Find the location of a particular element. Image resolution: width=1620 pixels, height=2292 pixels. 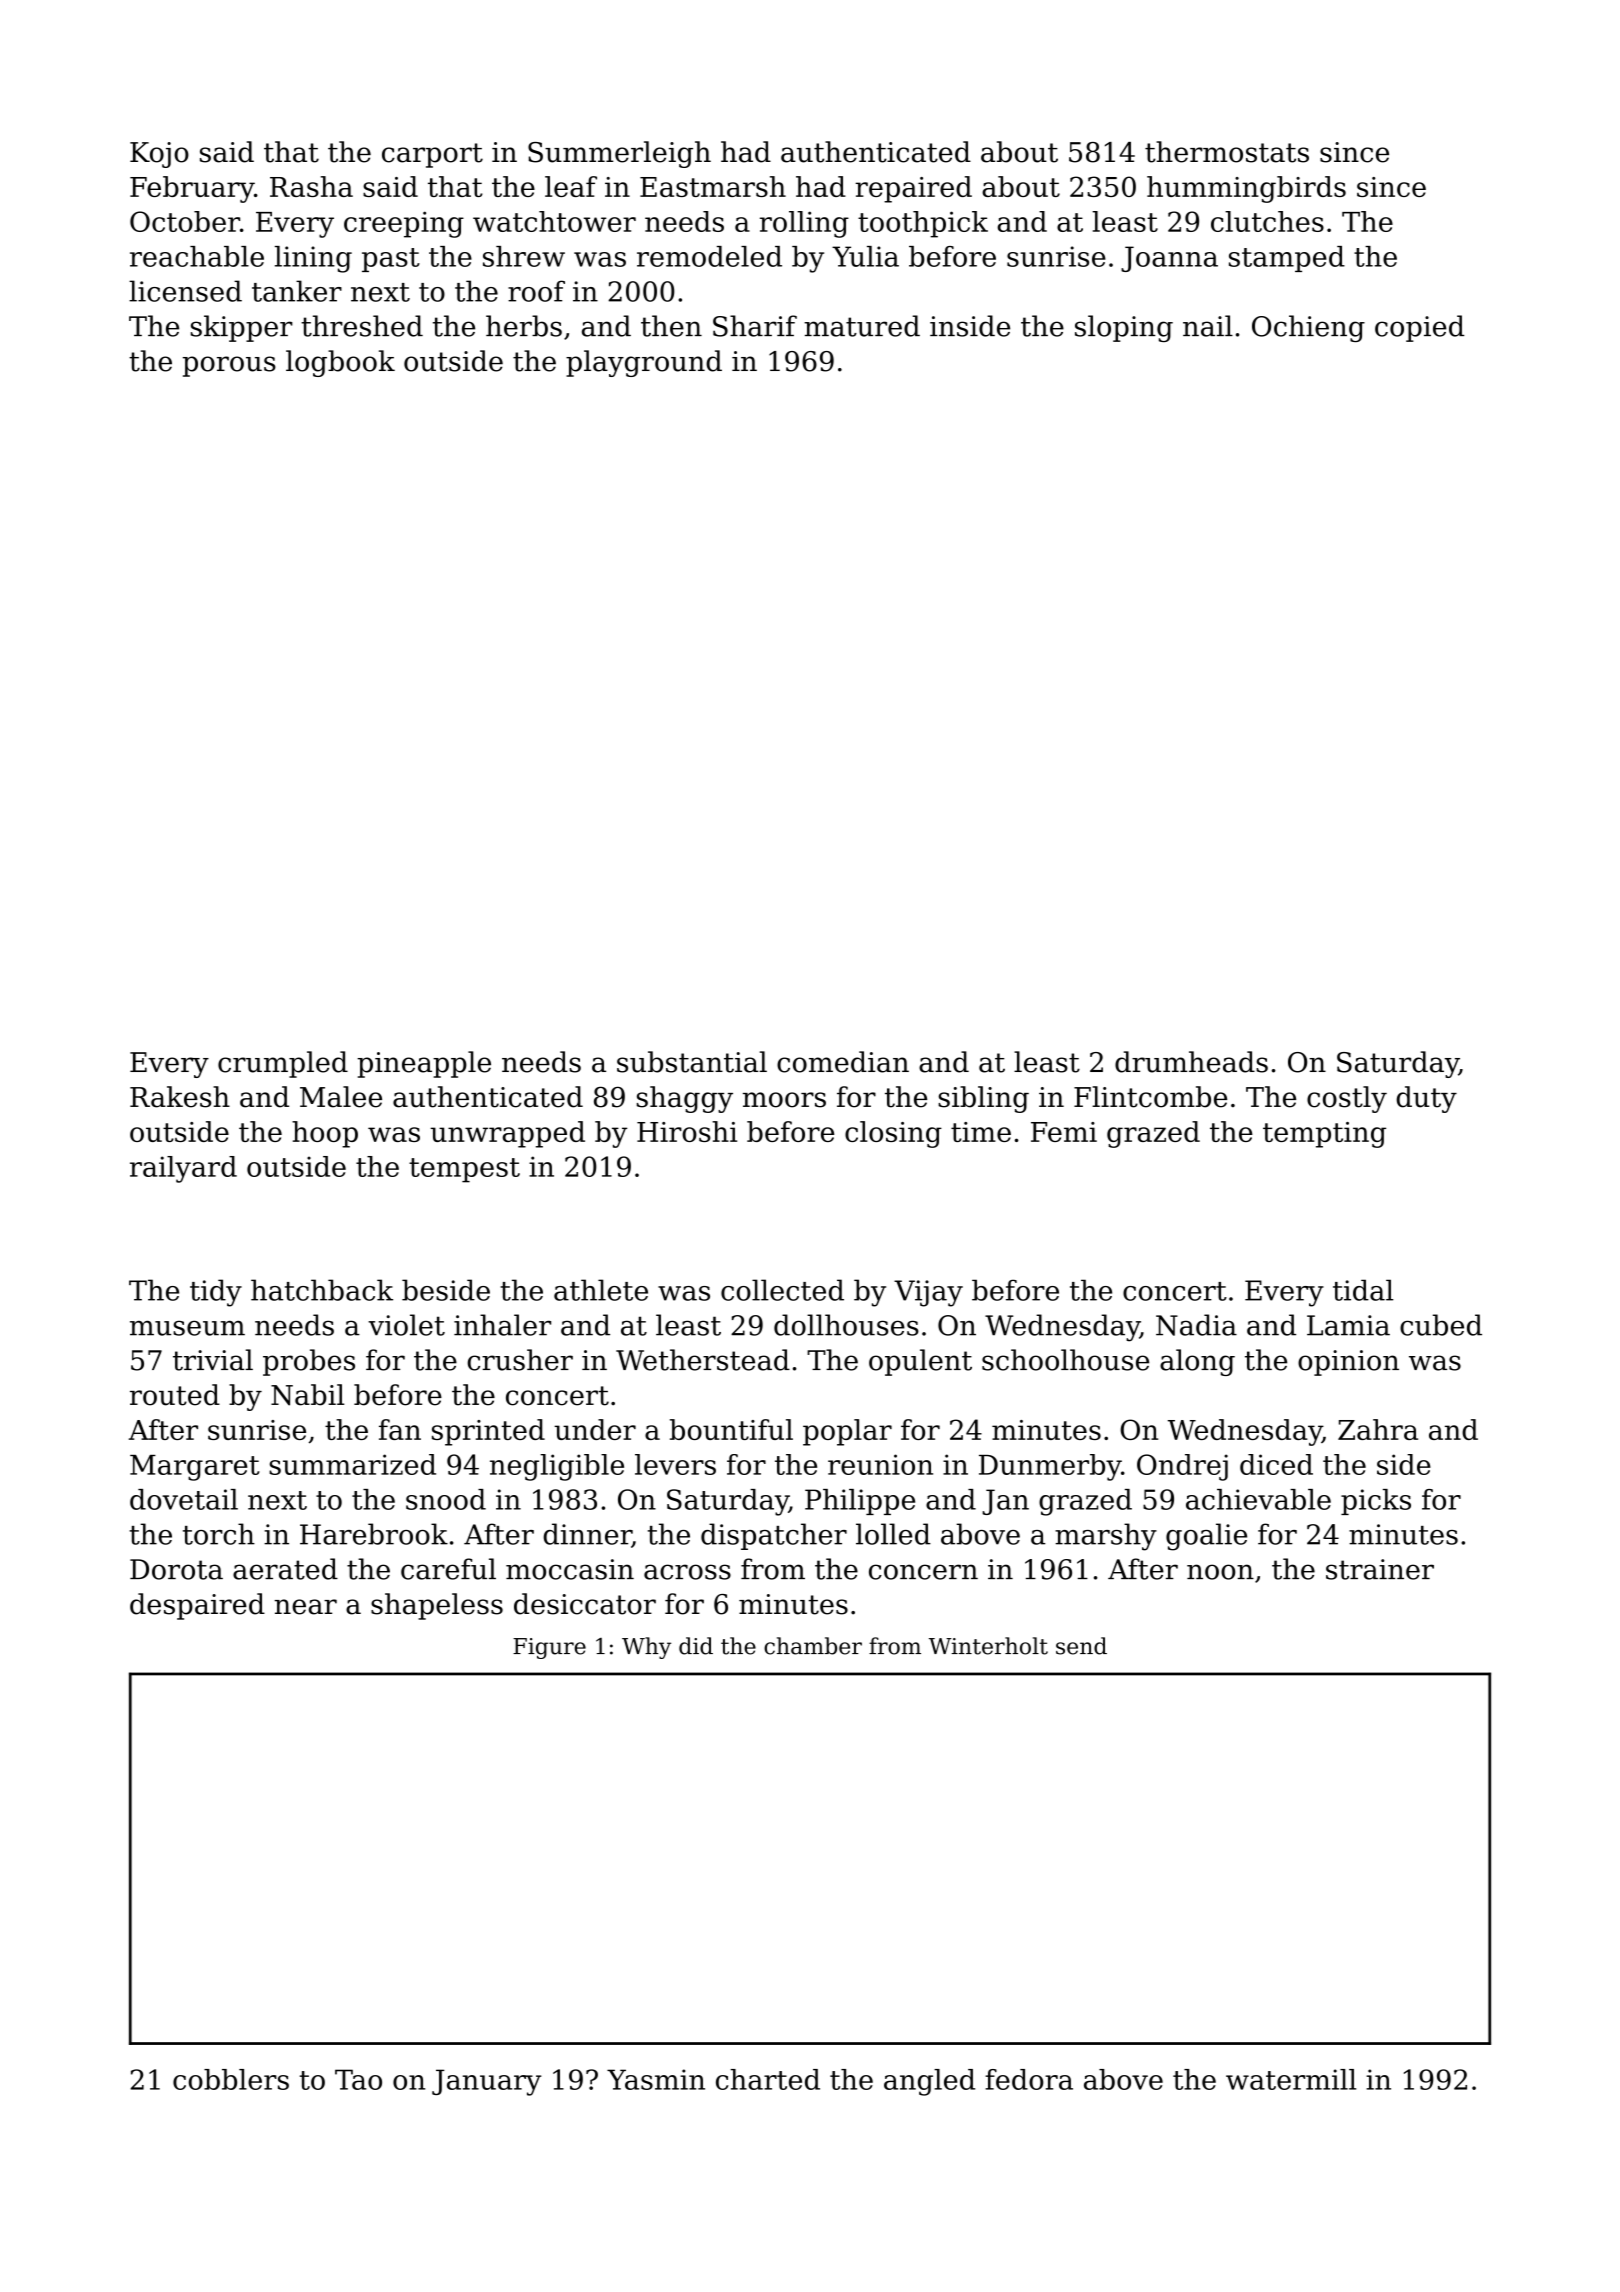

Sharif is located at coordinates (755, 326).
